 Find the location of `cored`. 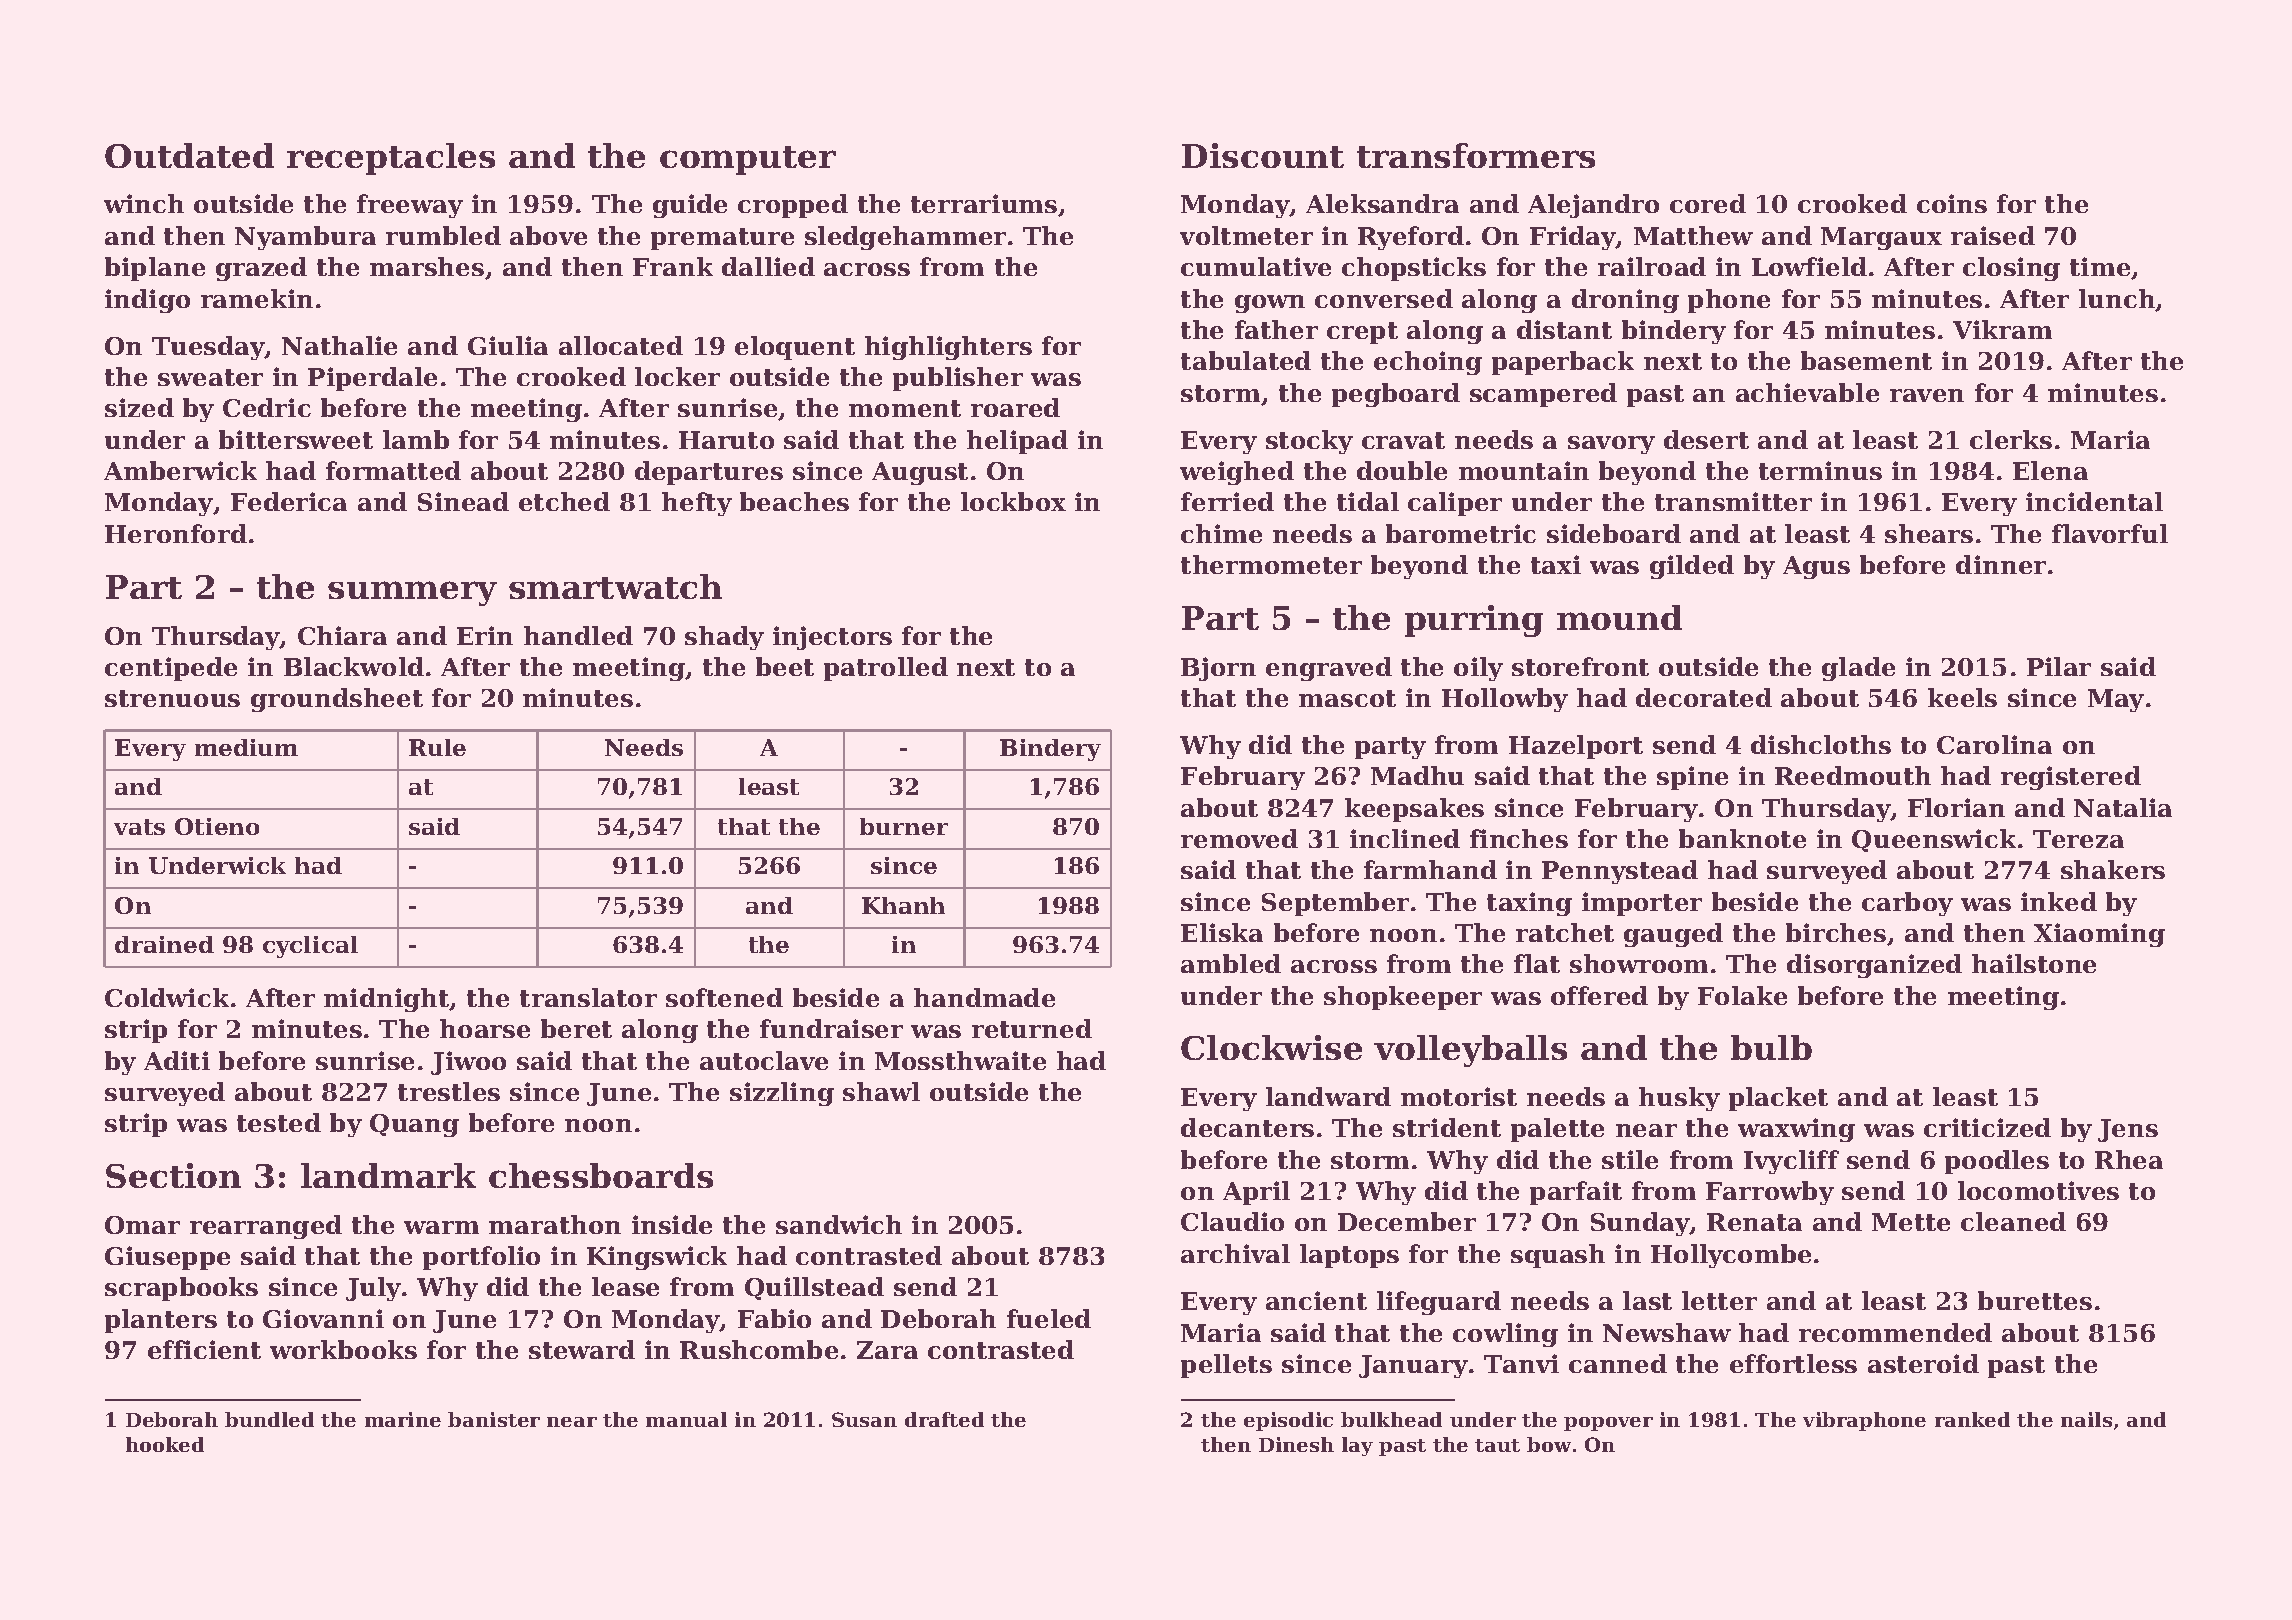

cored is located at coordinates (1708, 203).
